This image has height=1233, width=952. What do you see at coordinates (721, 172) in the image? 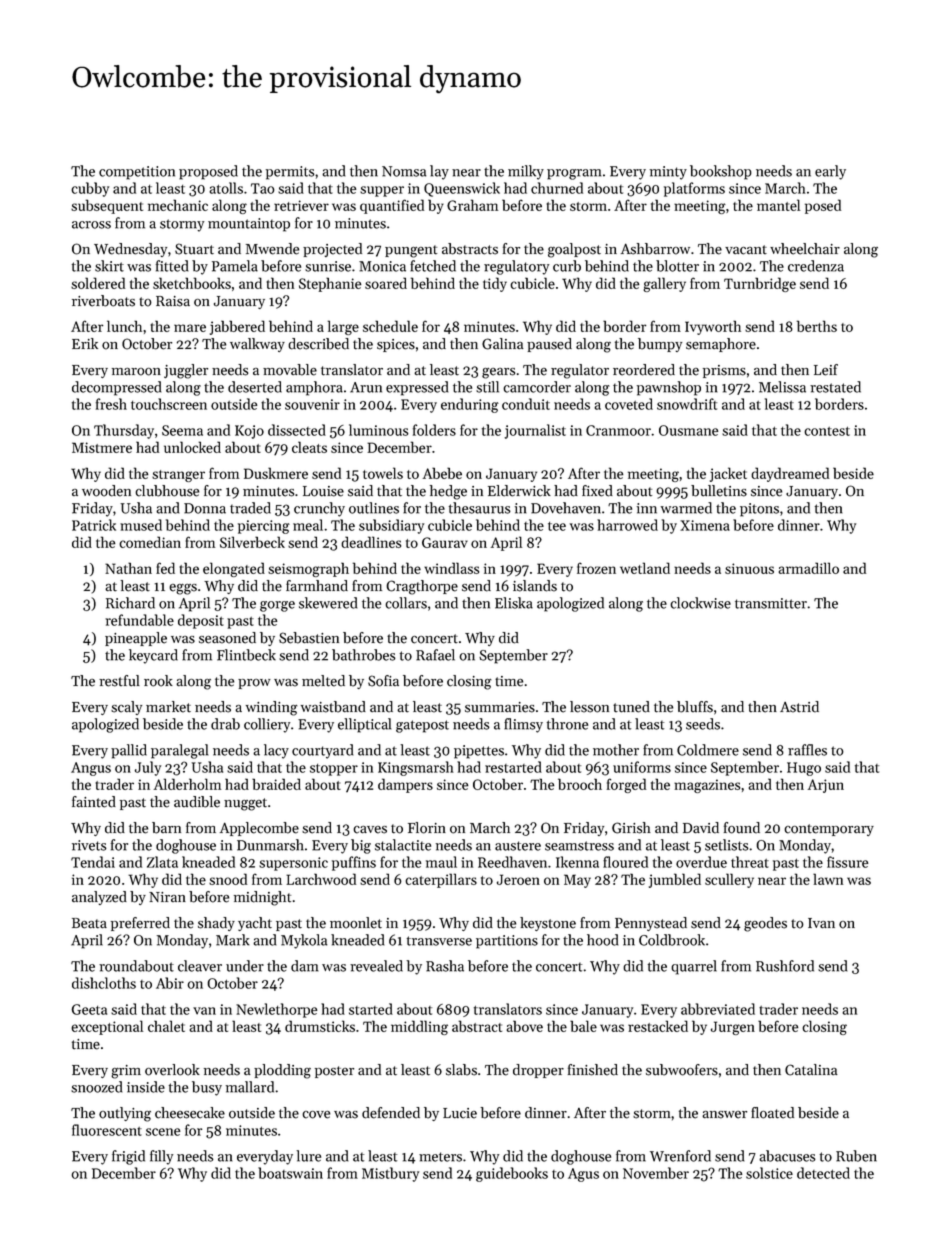
I see `bookshop` at bounding box center [721, 172].
